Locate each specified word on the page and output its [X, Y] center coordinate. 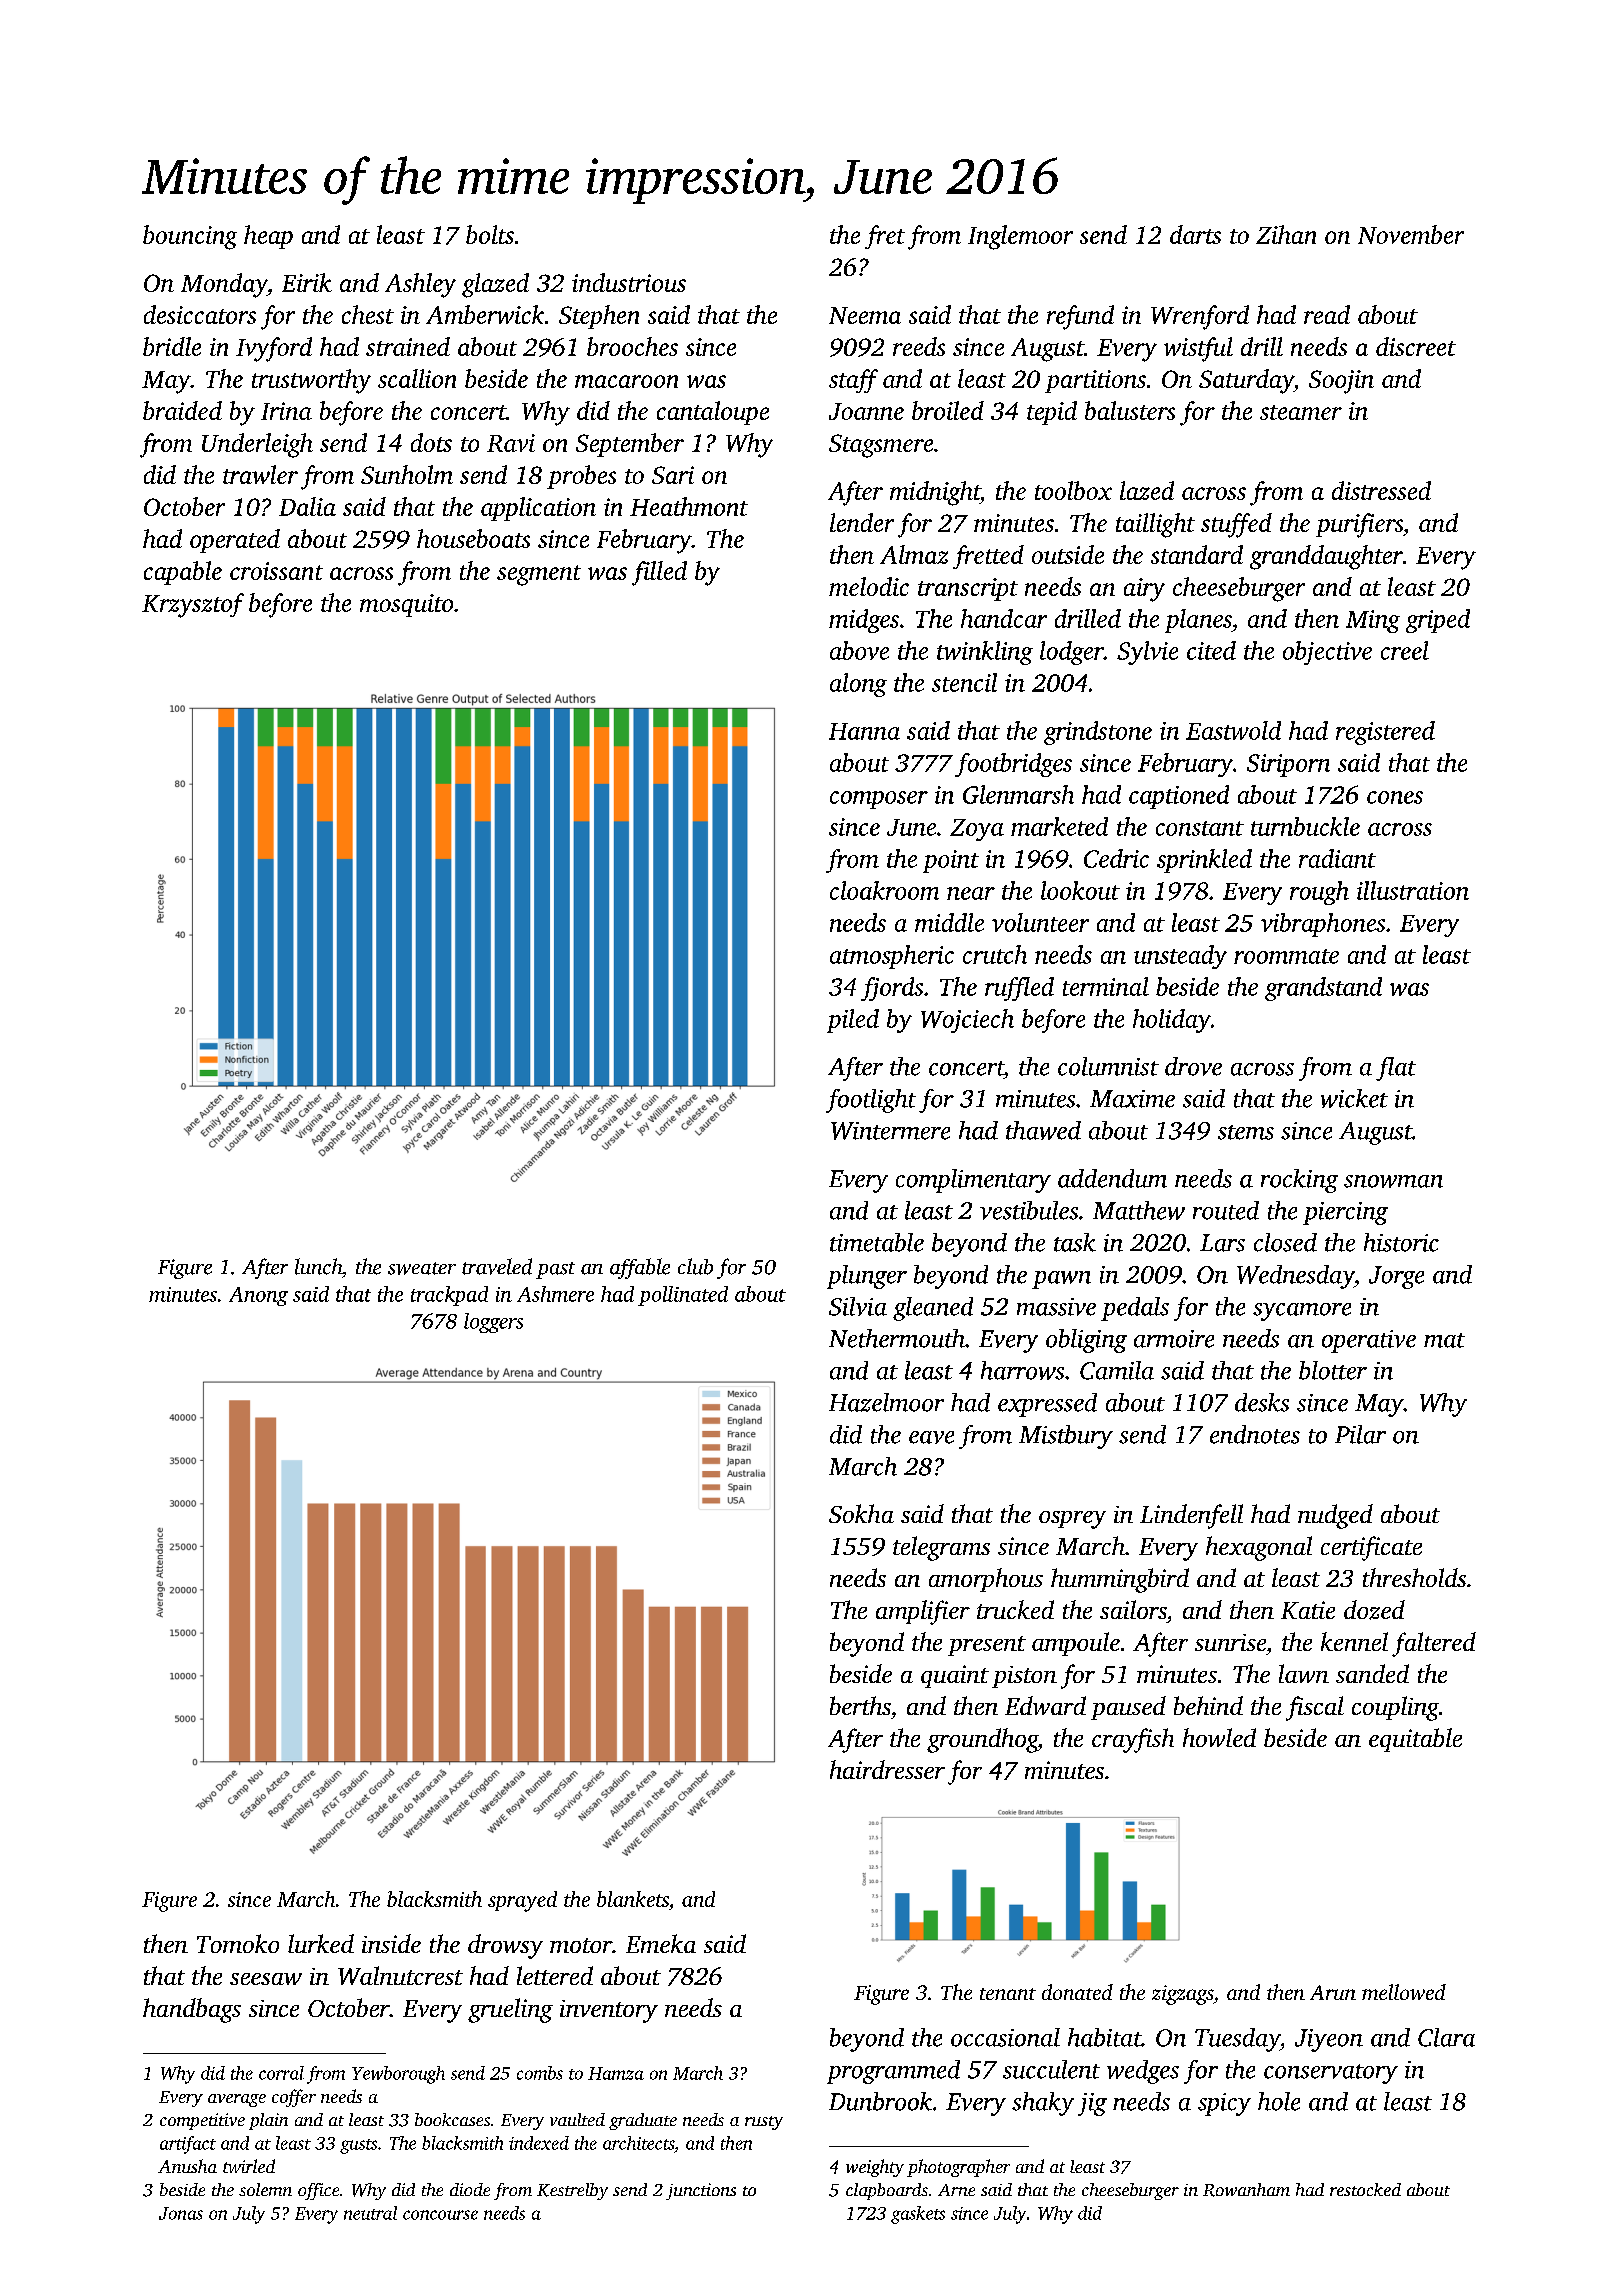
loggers [493, 1323]
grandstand [1323, 989]
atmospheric [892, 957]
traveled [497, 1266]
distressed [1381, 490]
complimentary [973, 1181]
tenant [1008, 1994]
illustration [1413, 890]
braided [182, 410]
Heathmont [689, 506]
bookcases [452, 2119]
